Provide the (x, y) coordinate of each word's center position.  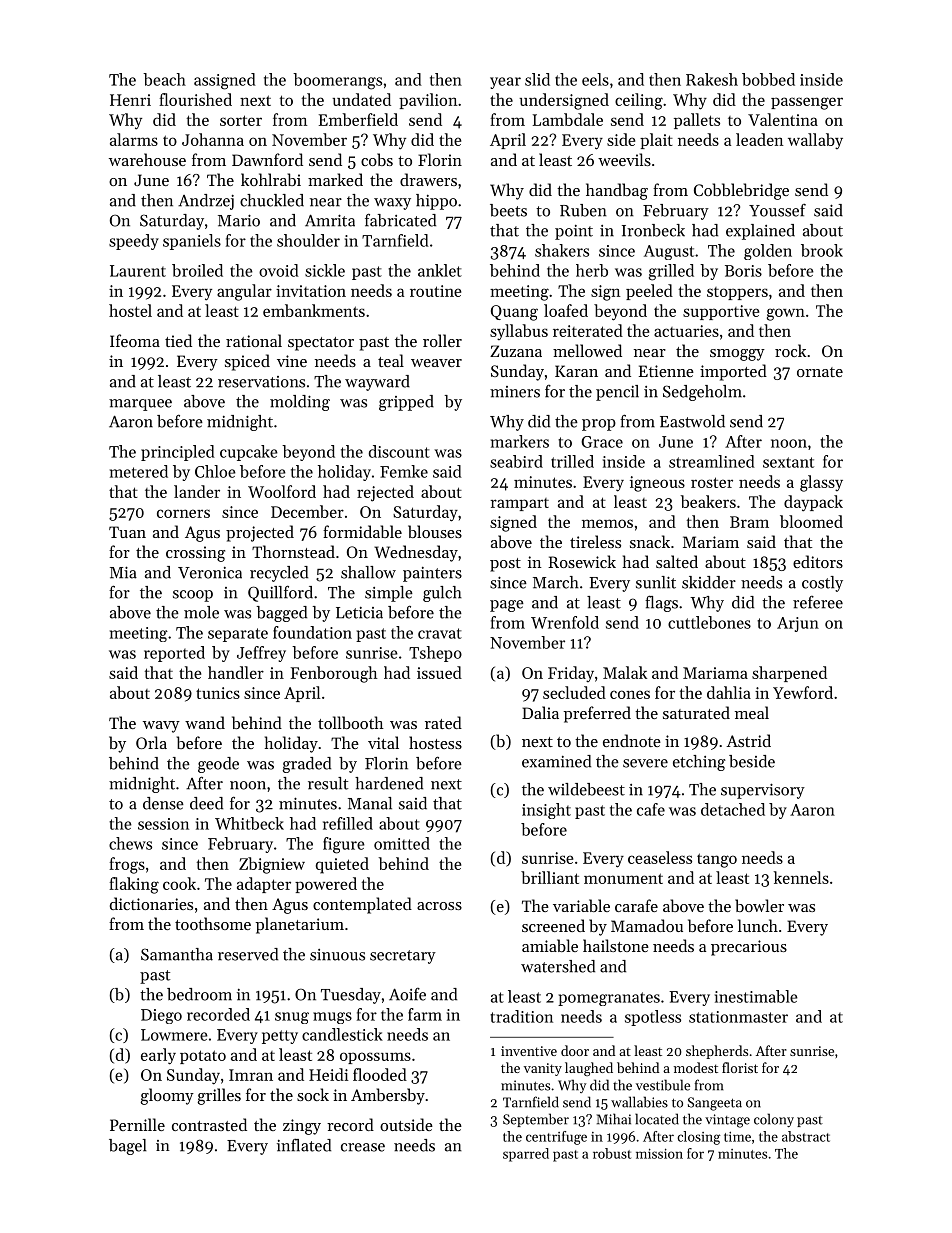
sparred (526, 1155)
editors (818, 561)
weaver (436, 363)
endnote (632, 740)
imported (733, 372)
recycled (279, 574)
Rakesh (712, 79)
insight (546, 811)
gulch (442, 594)
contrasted (209, 1124)
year (505, 83)
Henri (130, 100)
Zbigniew (272, 865)
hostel (130, 310)
